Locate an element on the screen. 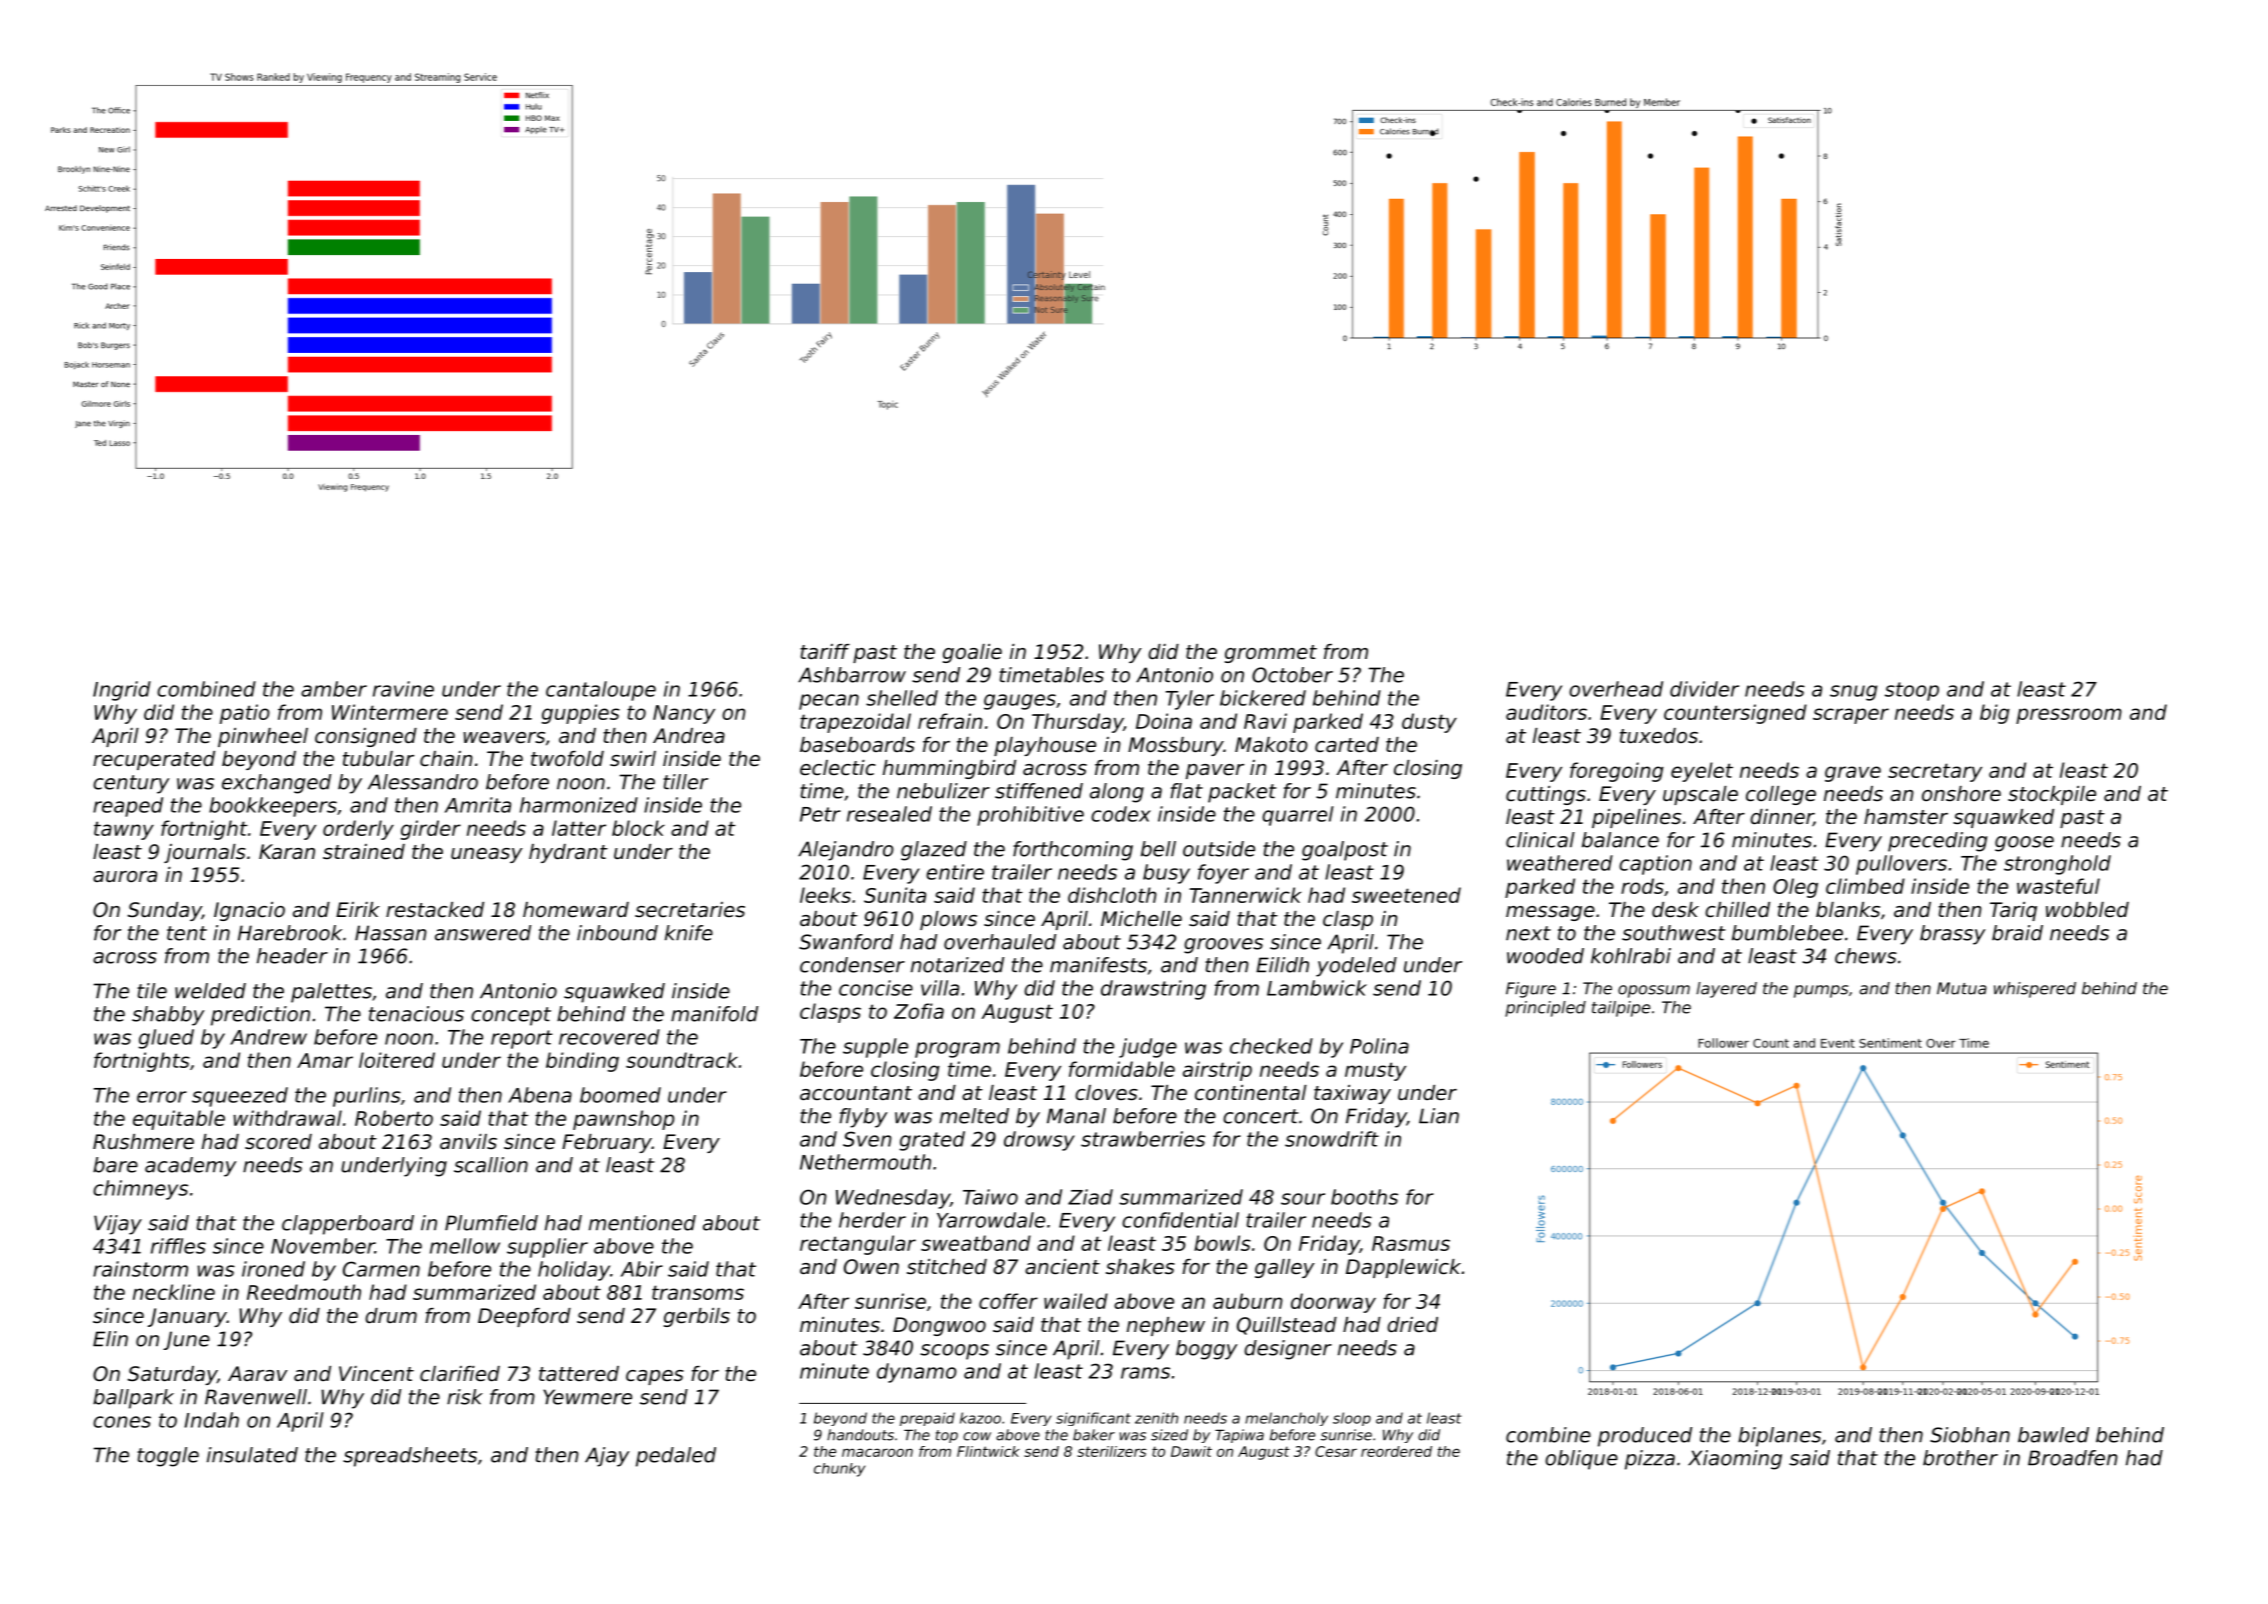  journals is located at coordinates (205, 853).
